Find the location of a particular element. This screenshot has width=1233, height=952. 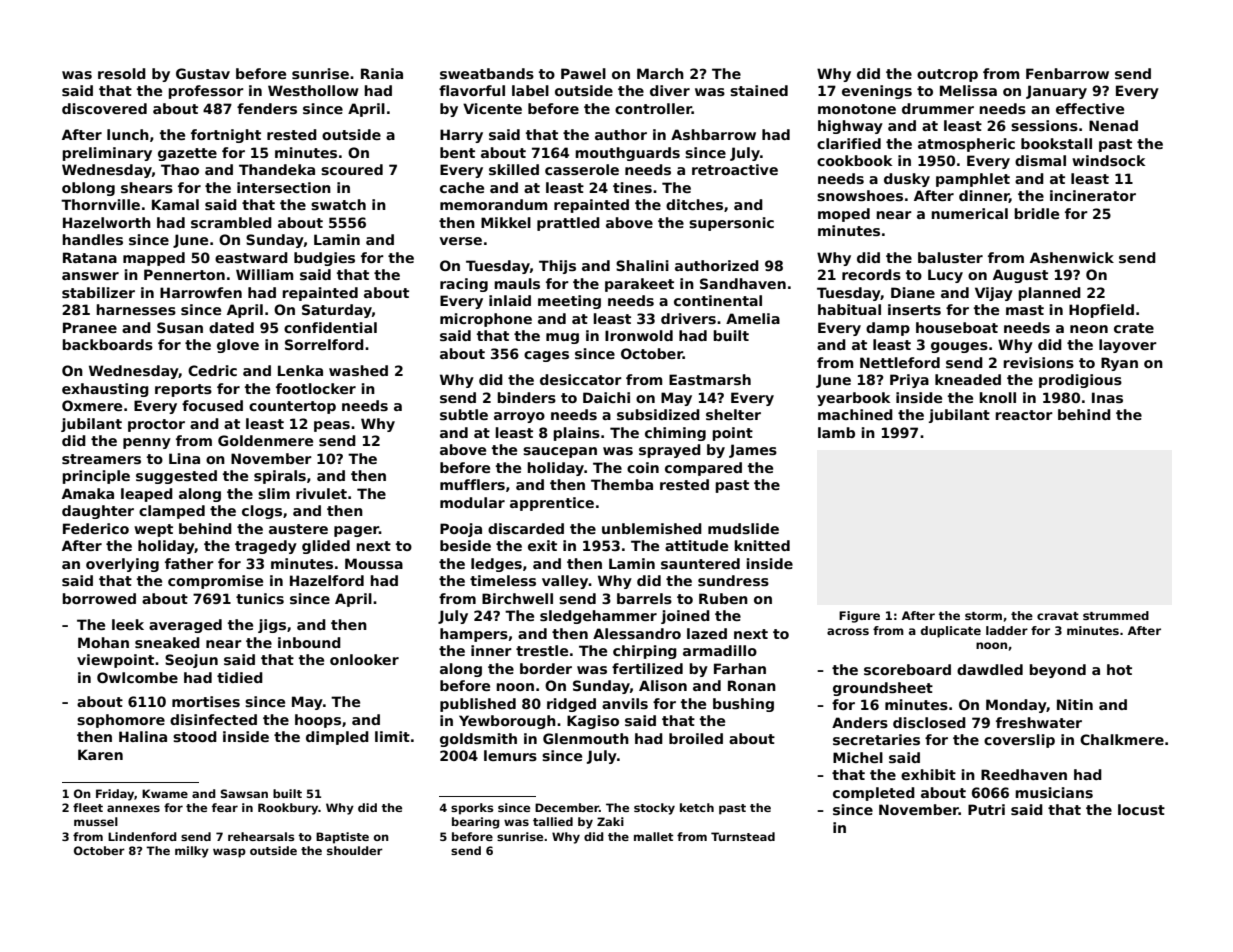

wept is located at coordinates (153, 530).
